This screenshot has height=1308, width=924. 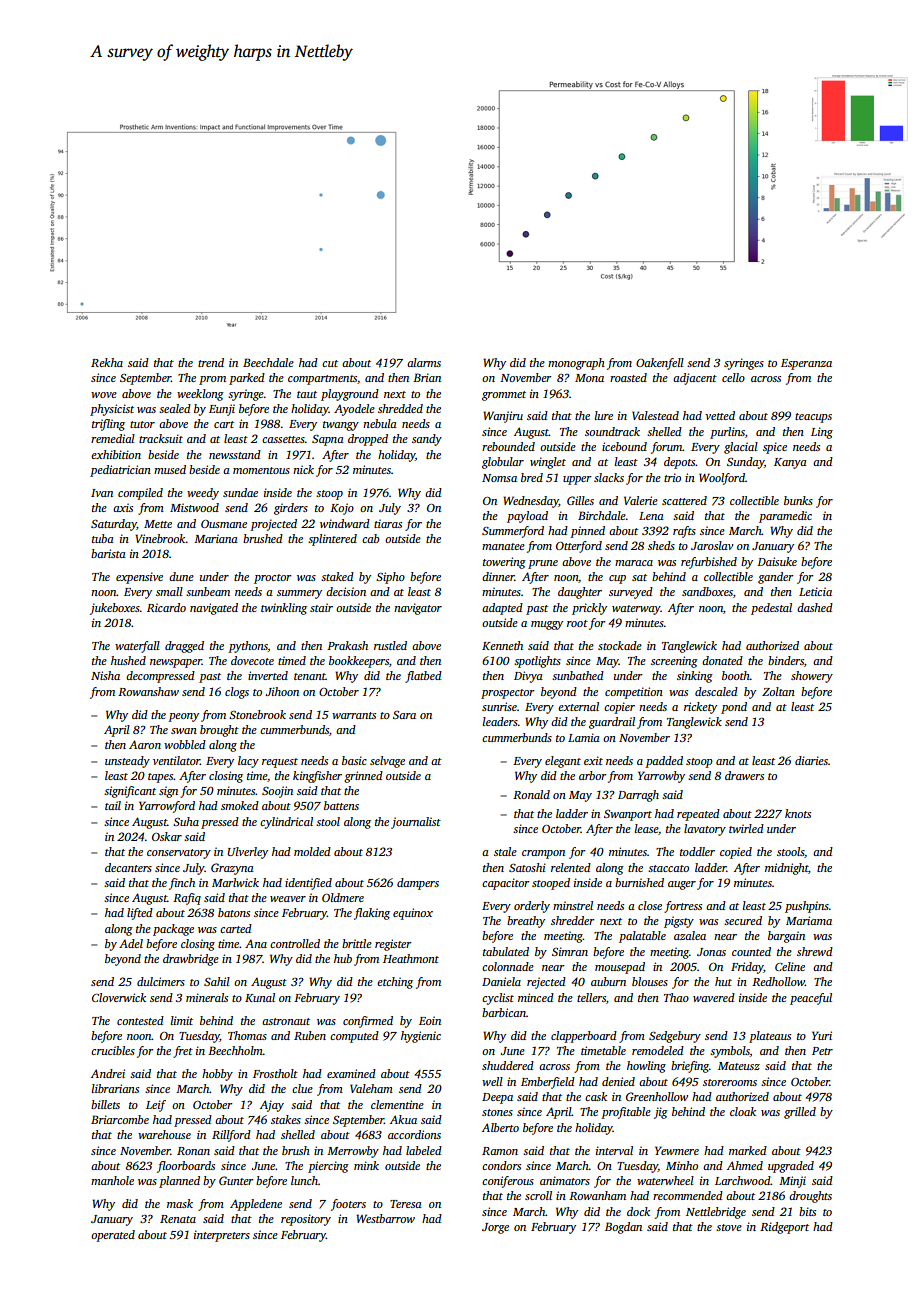 I want to click on paramedic, so click(x=785, y=517).
